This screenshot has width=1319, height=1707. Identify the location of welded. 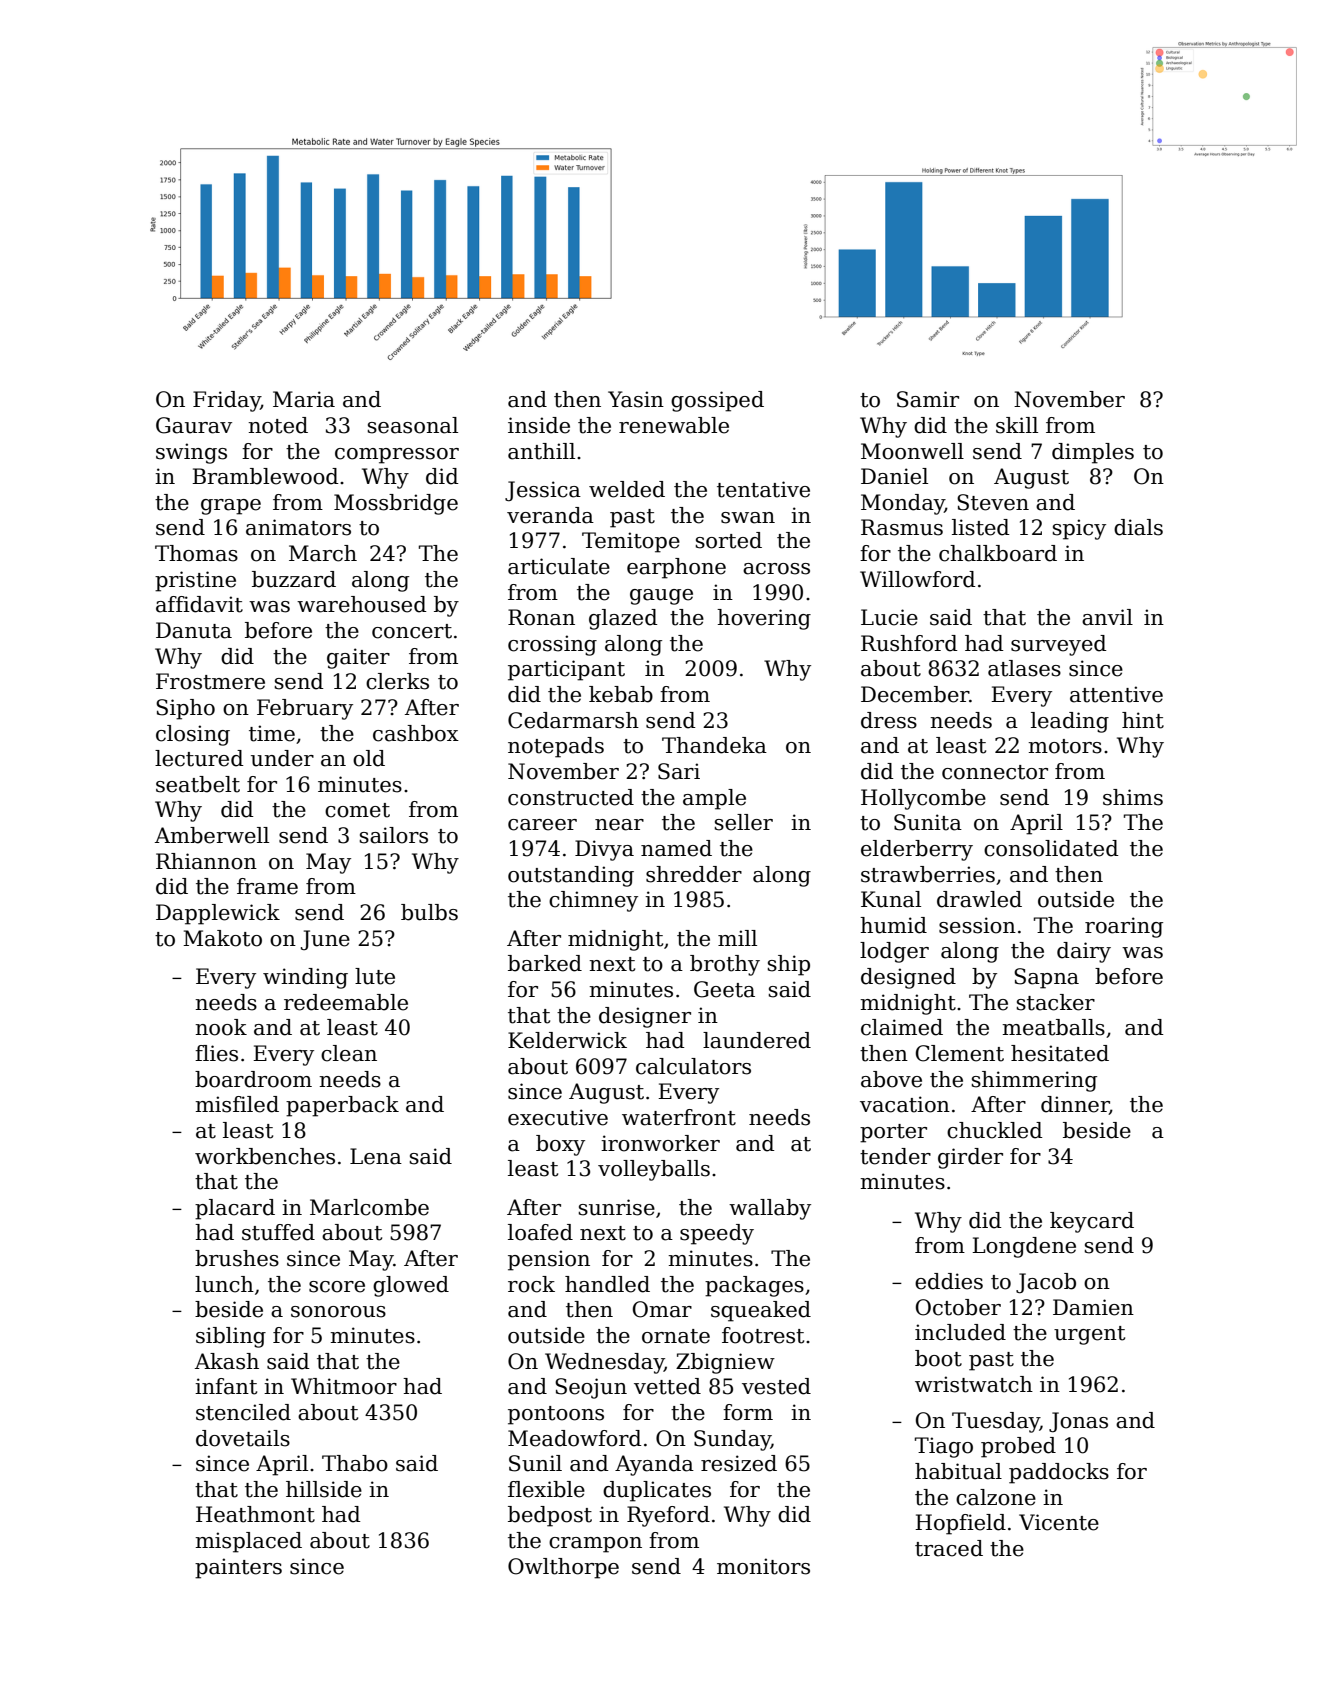
(627, 489).
